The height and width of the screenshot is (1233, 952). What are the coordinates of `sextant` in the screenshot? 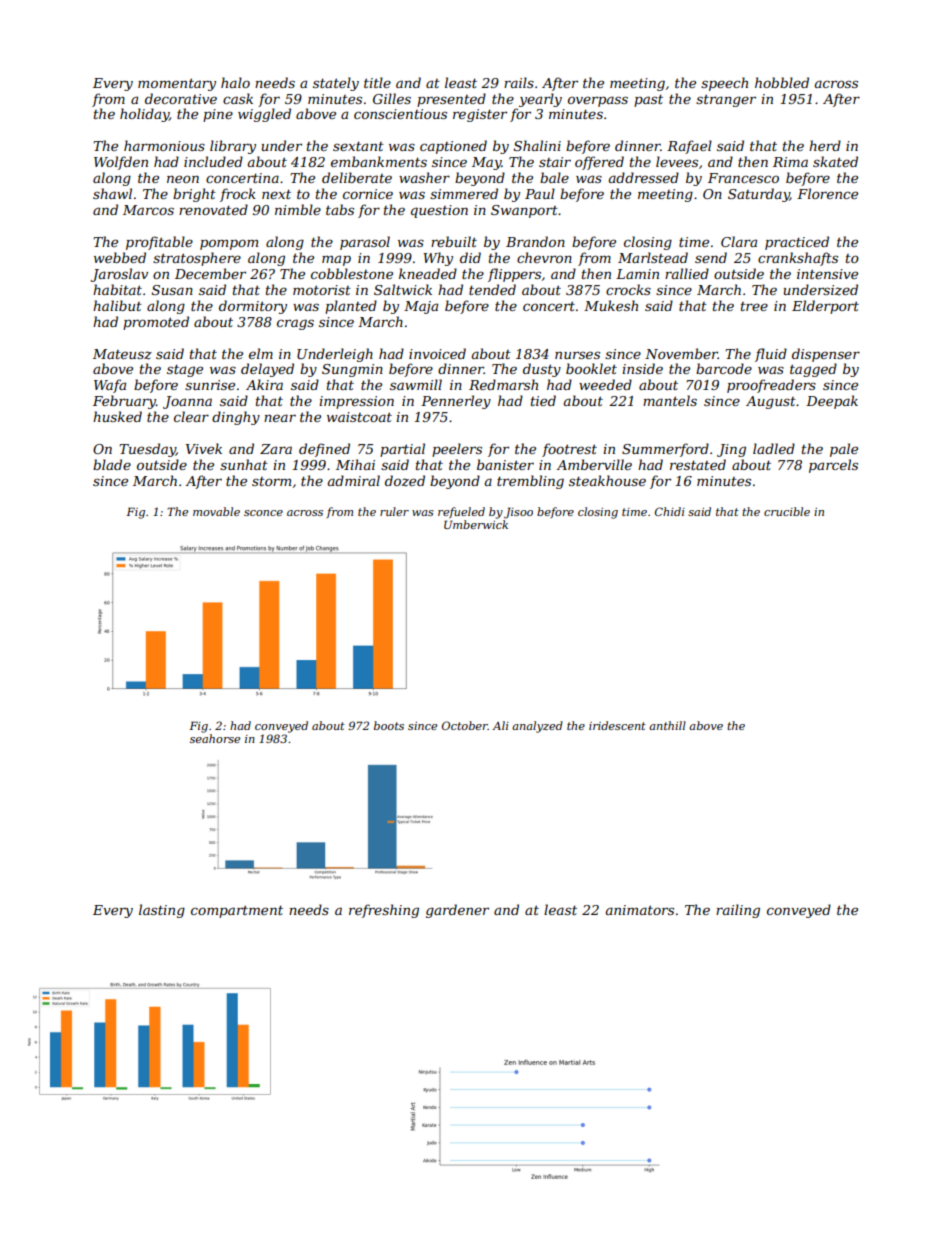 It's located at (358, 146).
